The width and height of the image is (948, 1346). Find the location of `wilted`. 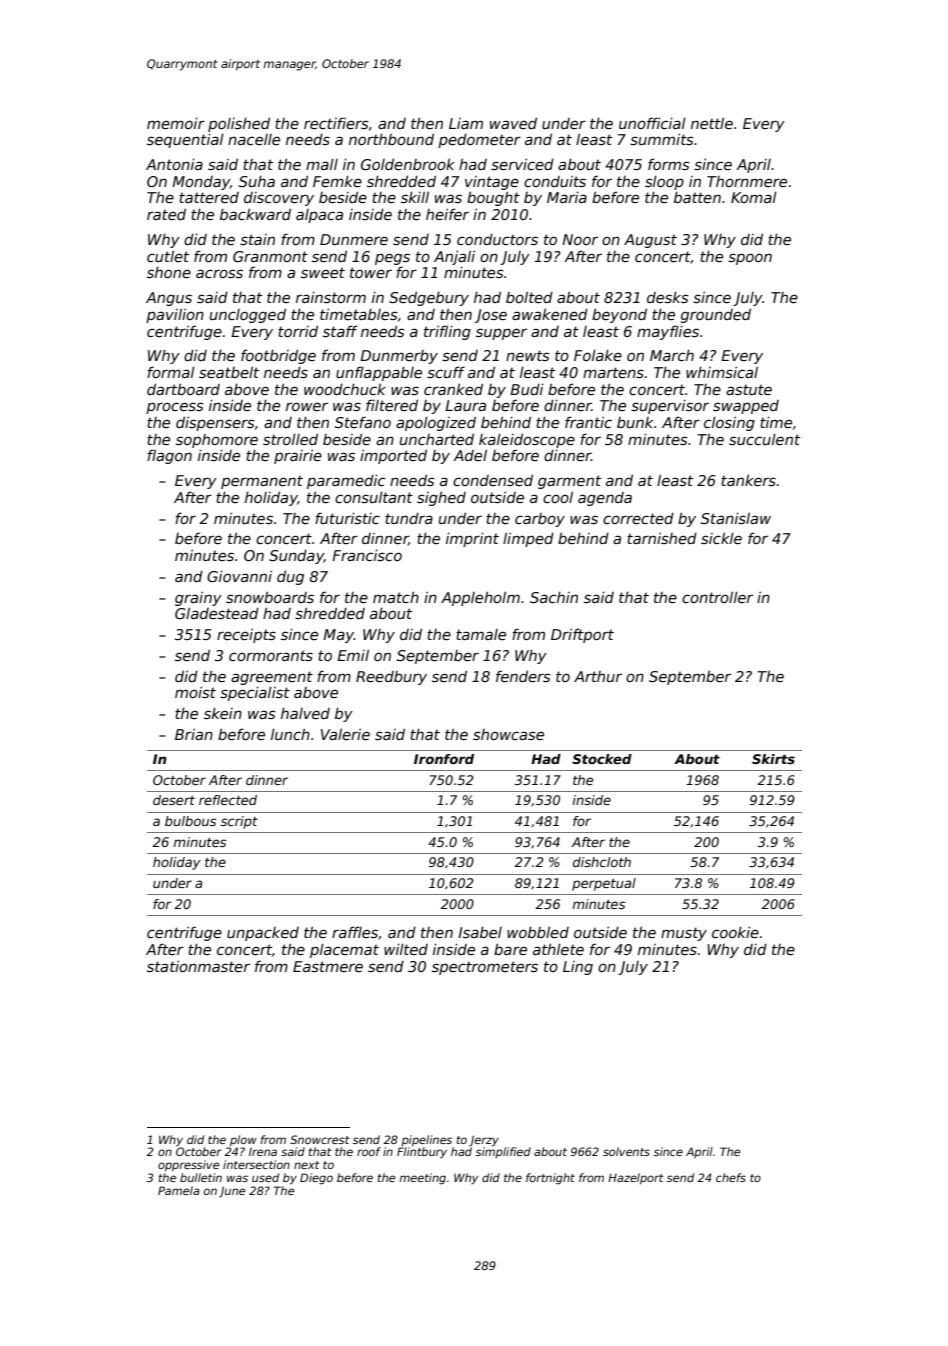

wilted is located at coordinates (406, 949).
